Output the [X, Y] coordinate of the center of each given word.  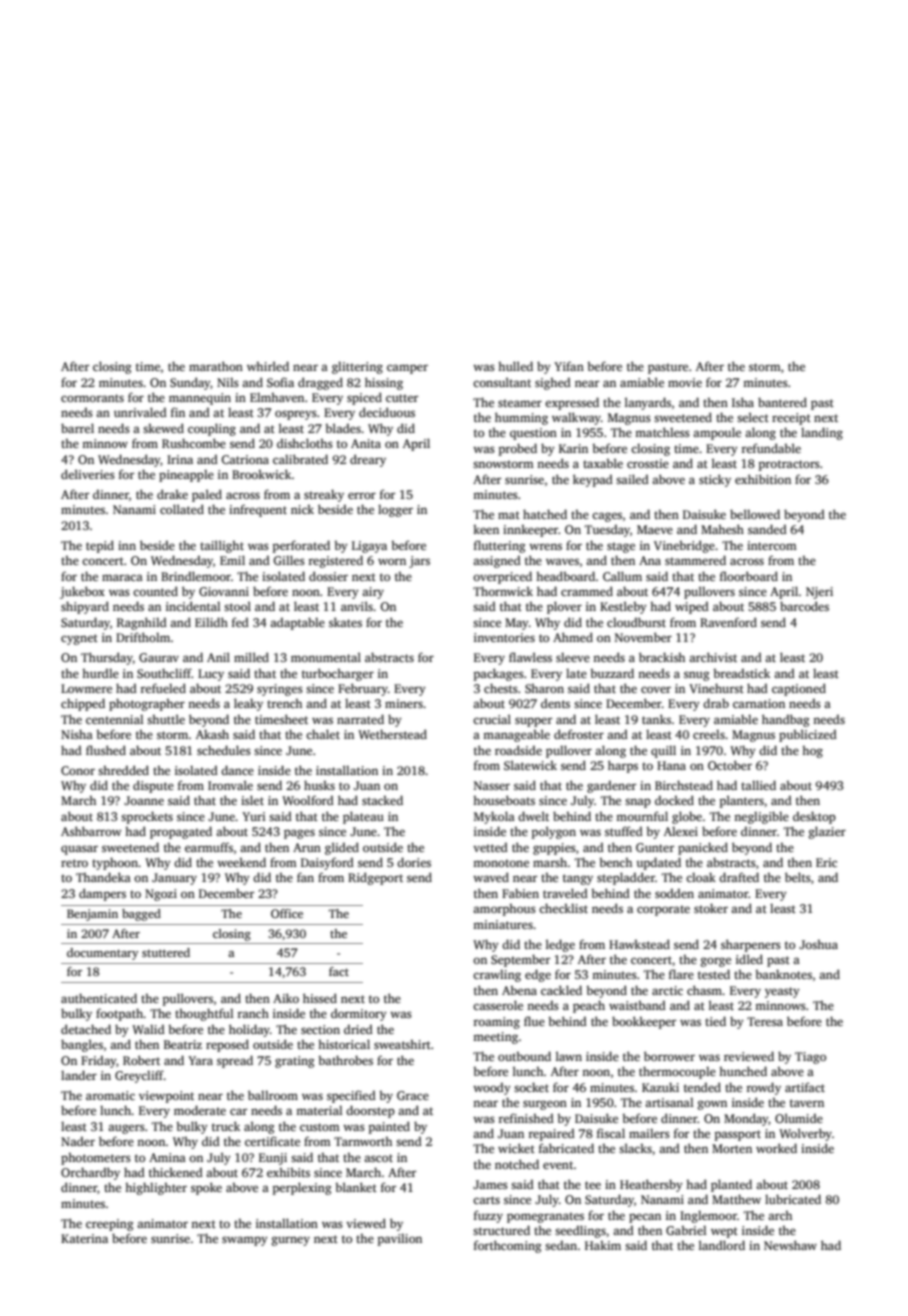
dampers [102, 894]
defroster [579, 734]
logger [395, 511]
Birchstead [684, 785]
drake [172, 494]
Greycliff [139, 1076]
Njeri [819, 593]
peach [589, 1006]
